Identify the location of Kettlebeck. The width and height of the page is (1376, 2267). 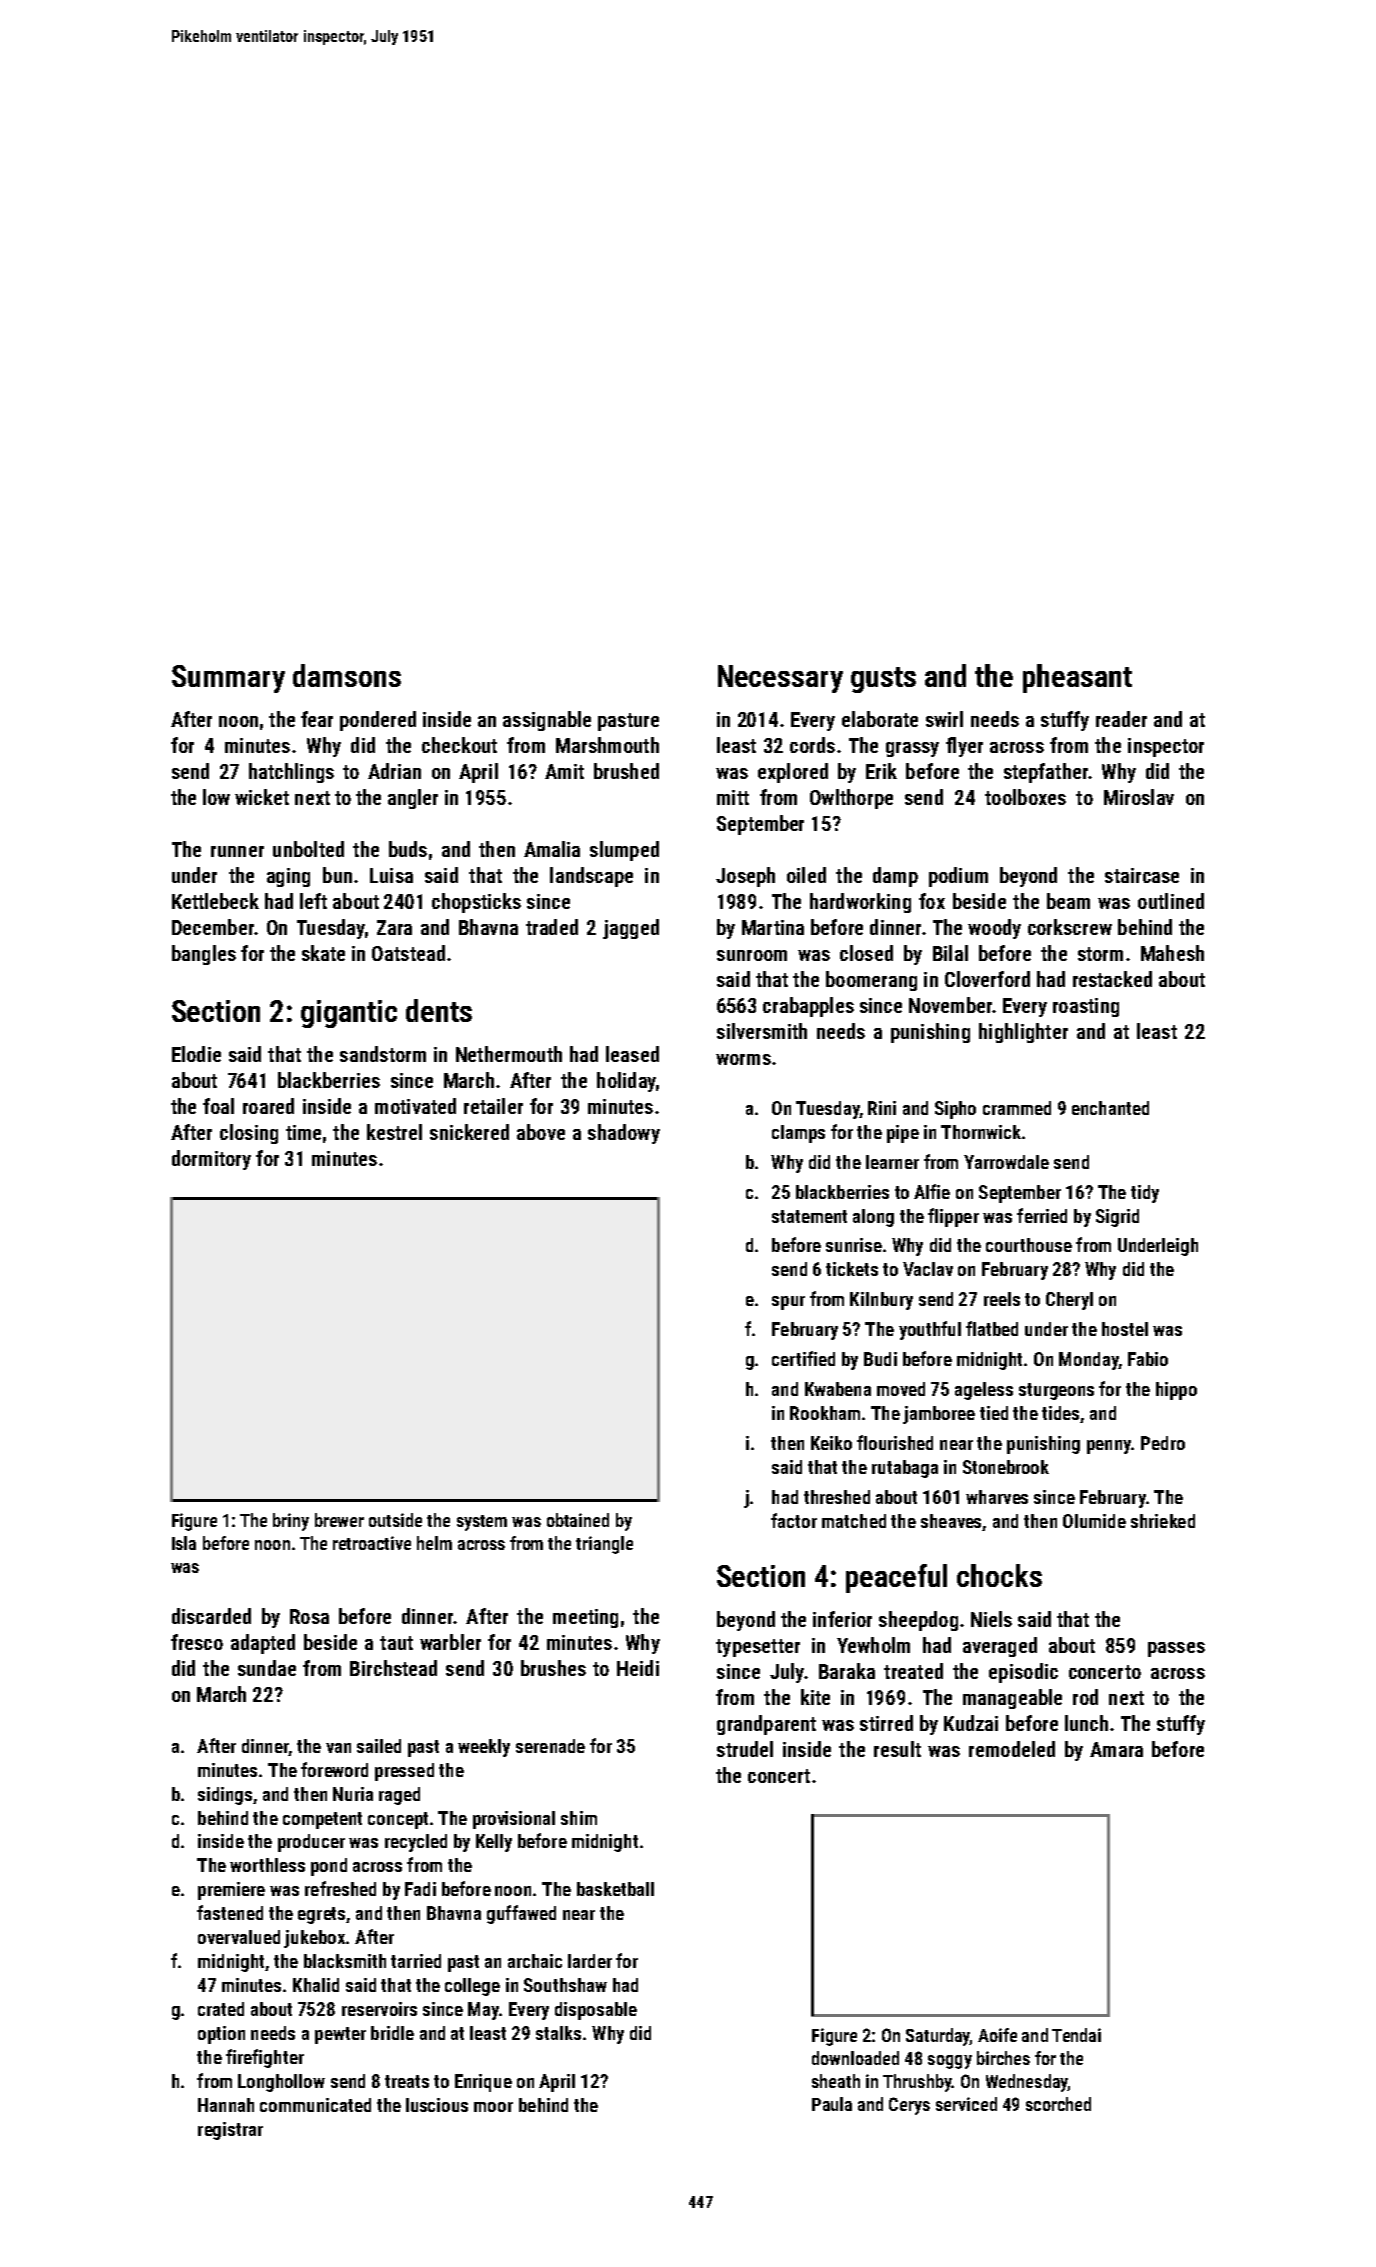
(215, 901).
